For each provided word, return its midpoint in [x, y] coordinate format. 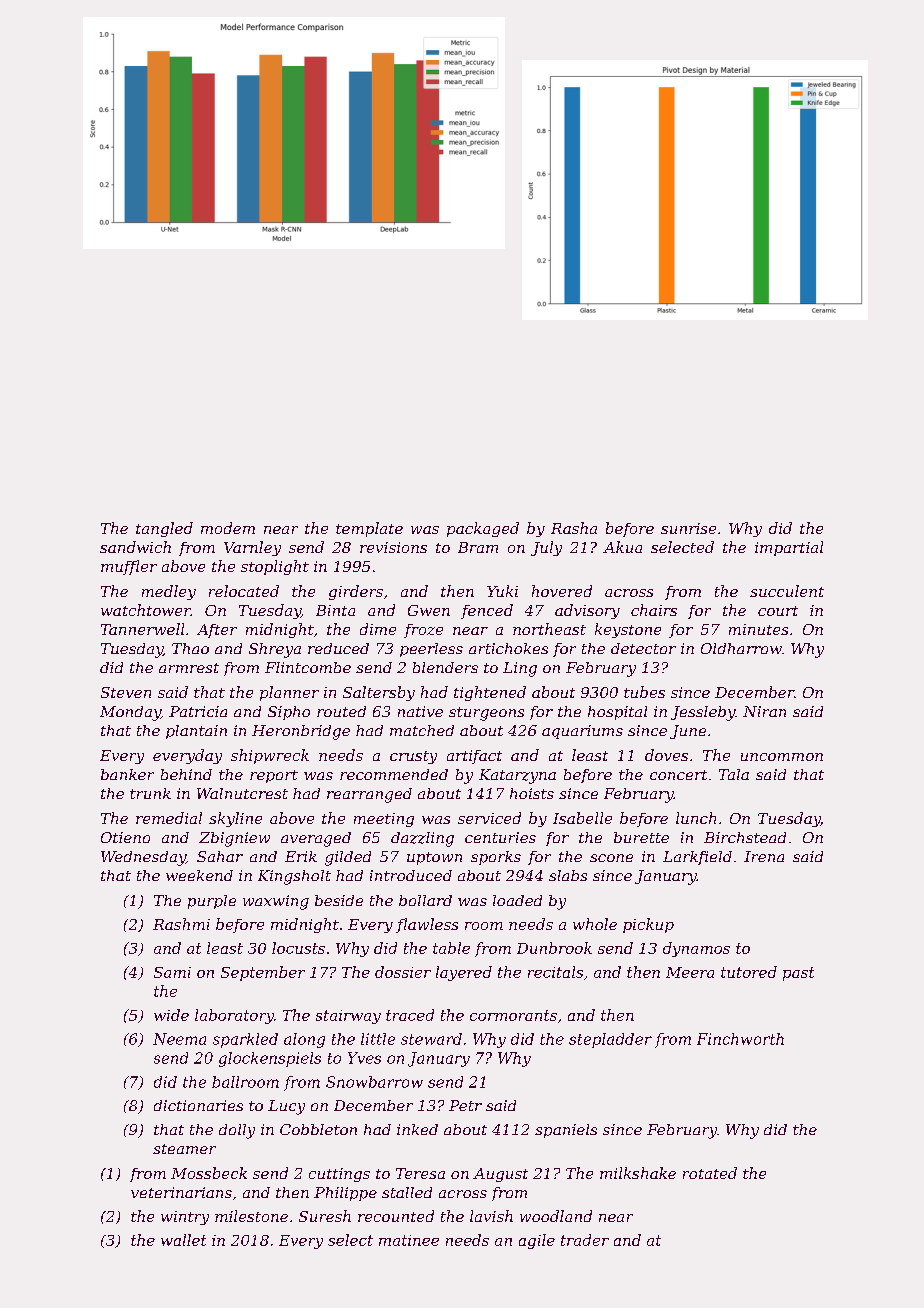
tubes [644, 692]
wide [171, 1015]
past [798, 974]
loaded [517, 900]
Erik [301, 856]
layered [464, 973]
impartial [789, 548]
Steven [126, 692]
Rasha [574, 528]
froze [423, 631]
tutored [749, 972]
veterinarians [181, 1192]
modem [228, 528]
